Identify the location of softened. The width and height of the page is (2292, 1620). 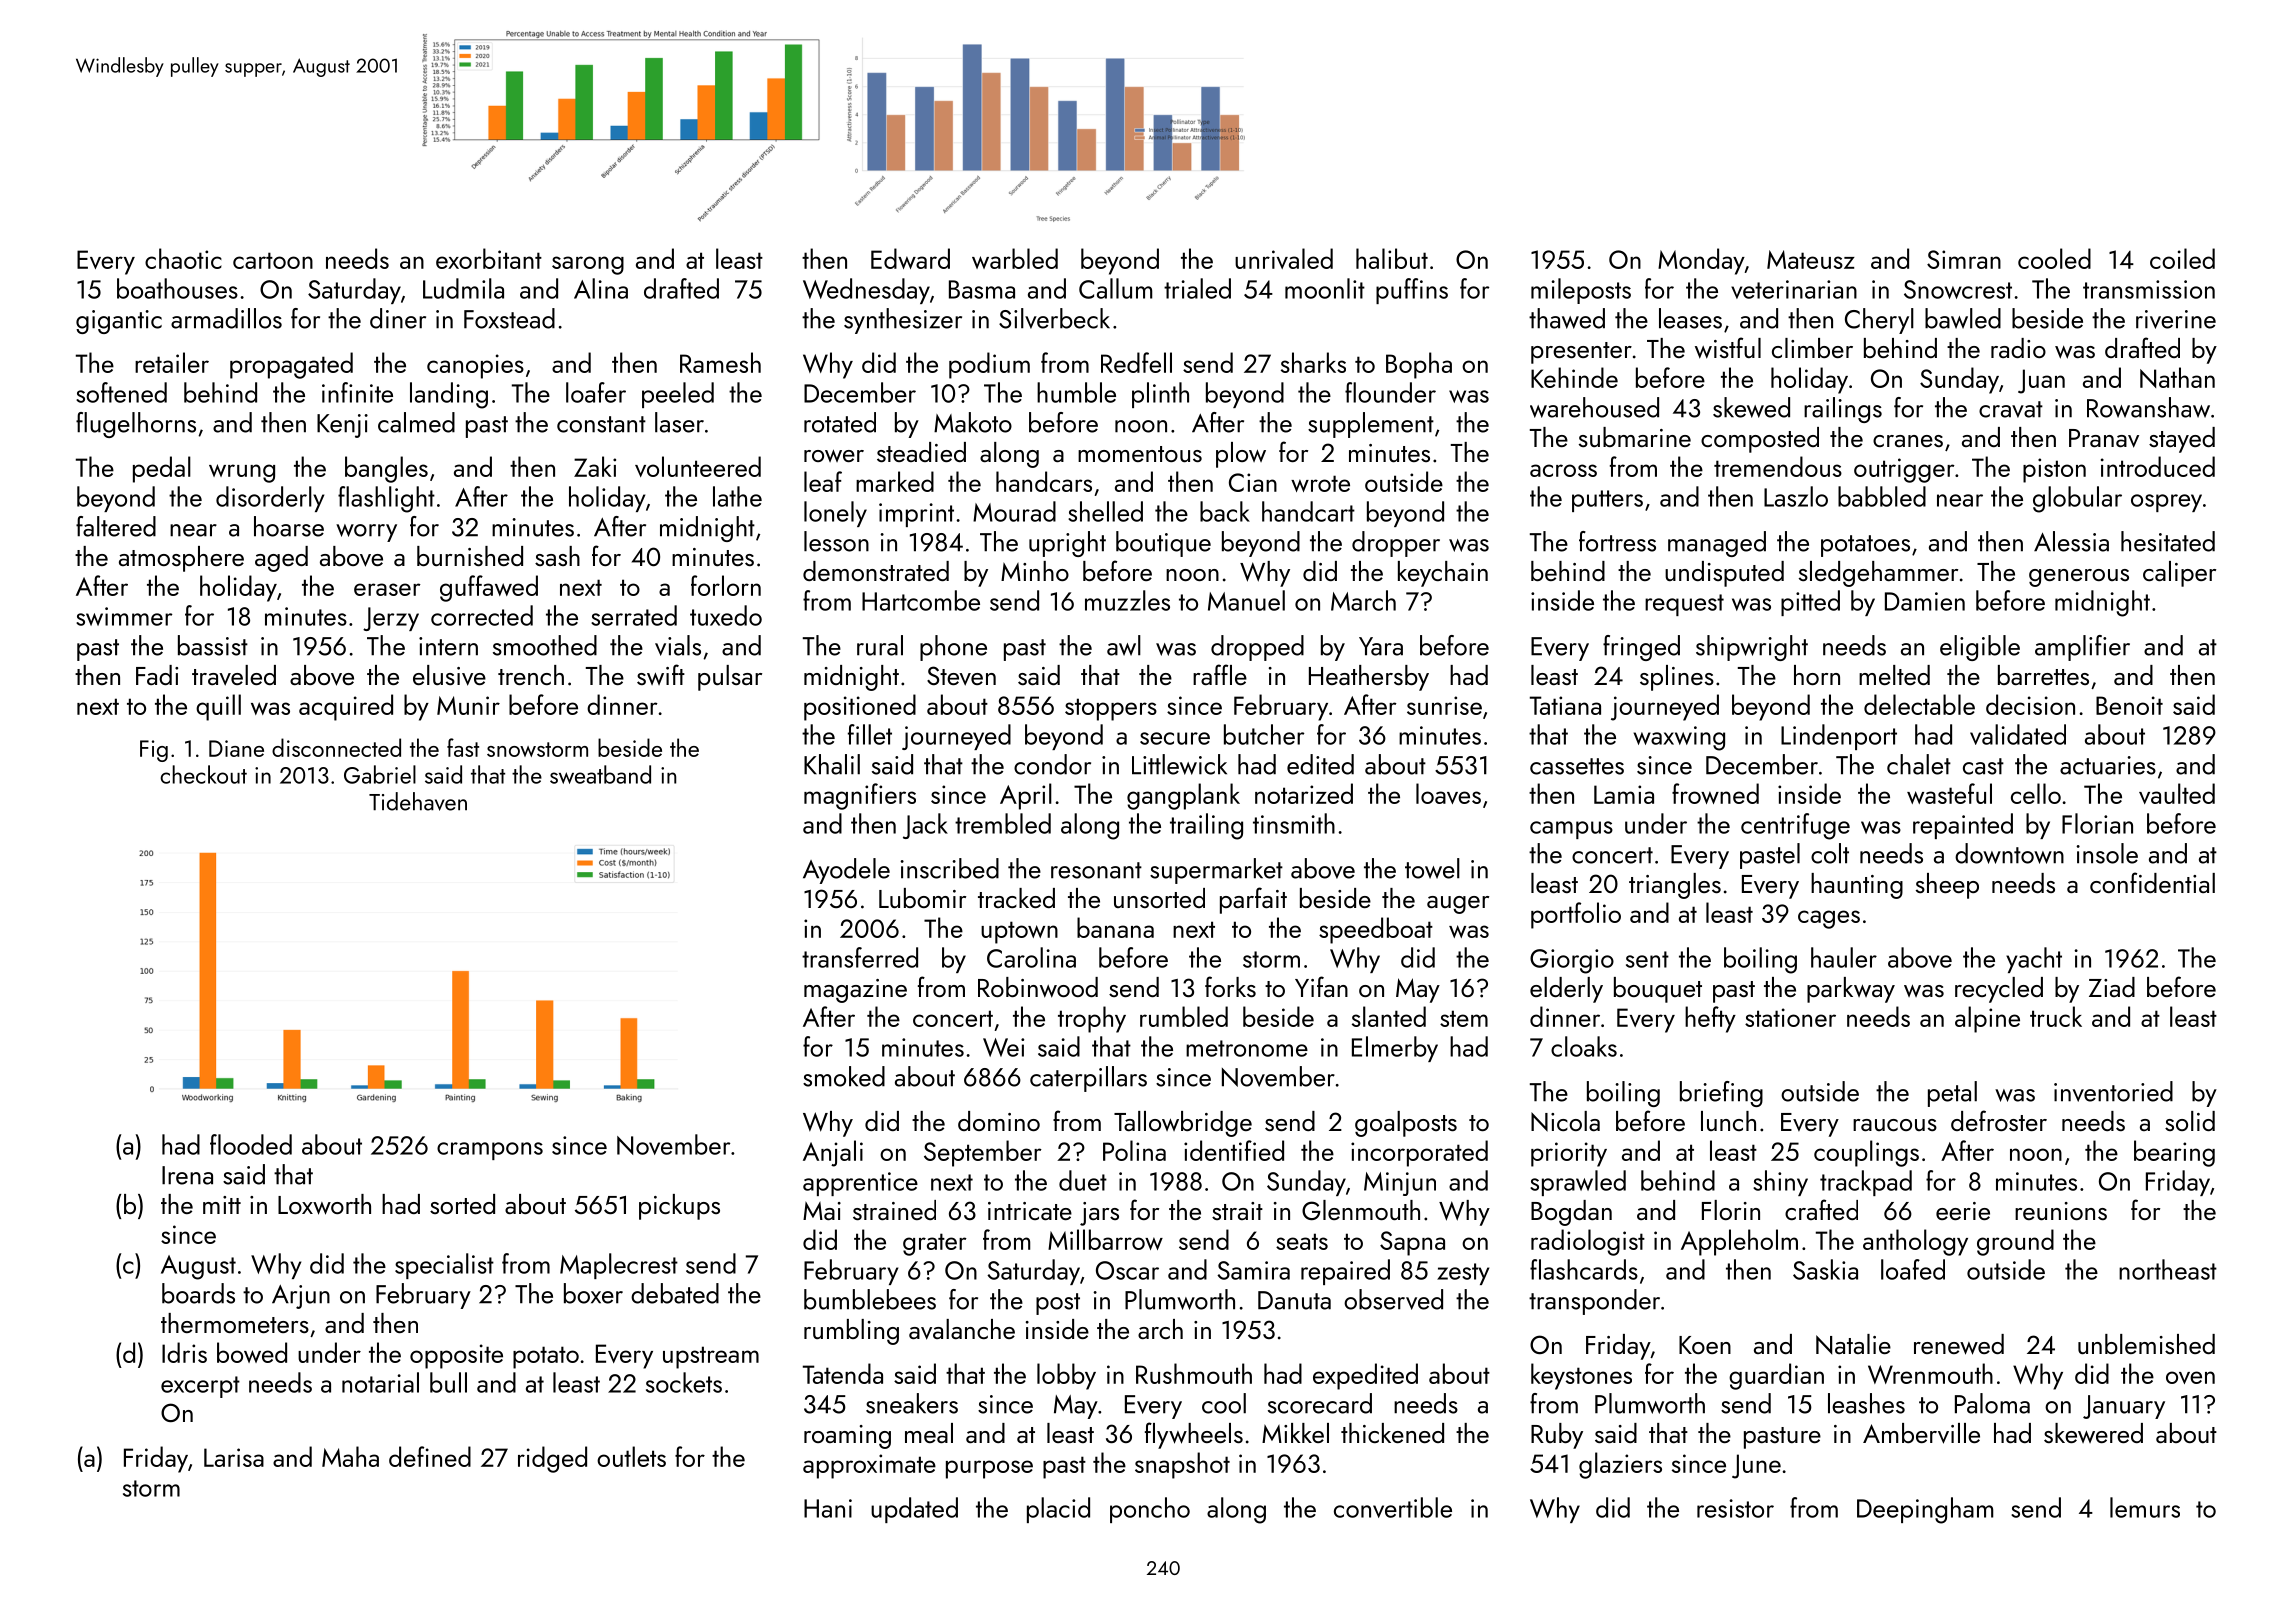
(121, 392).
